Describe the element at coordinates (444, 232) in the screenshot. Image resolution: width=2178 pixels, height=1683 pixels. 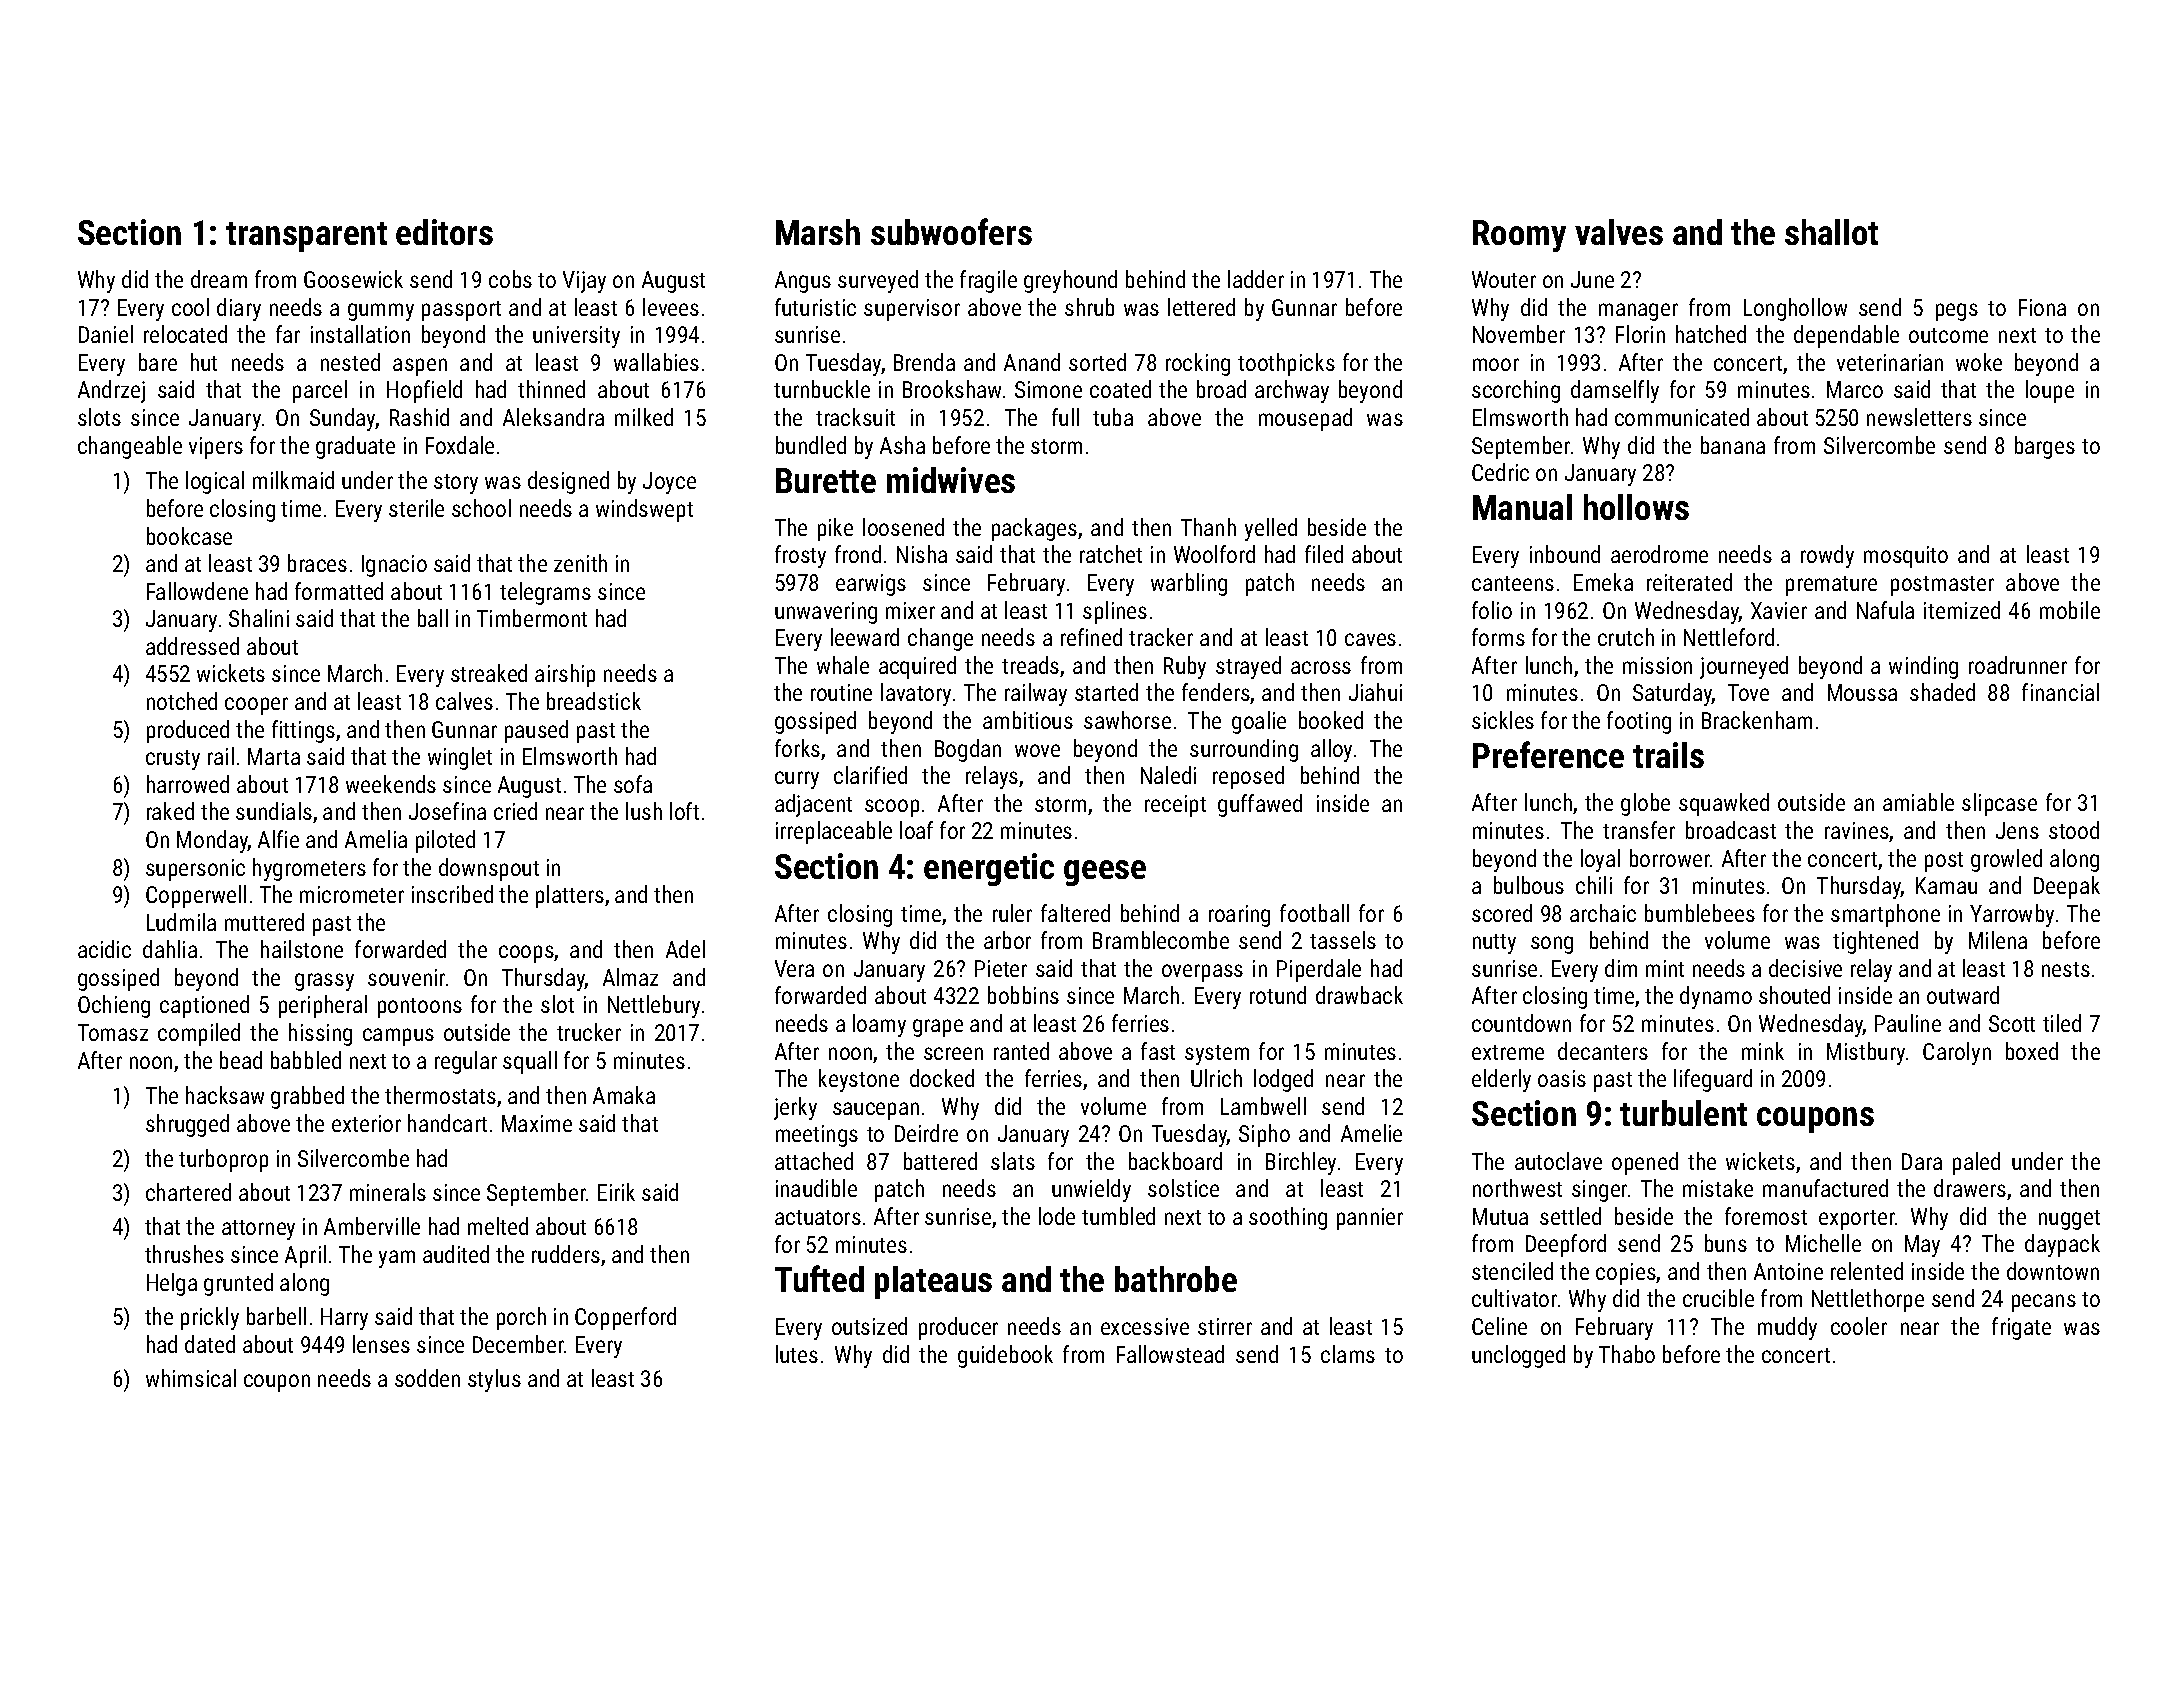
I see `editors` at that location.
